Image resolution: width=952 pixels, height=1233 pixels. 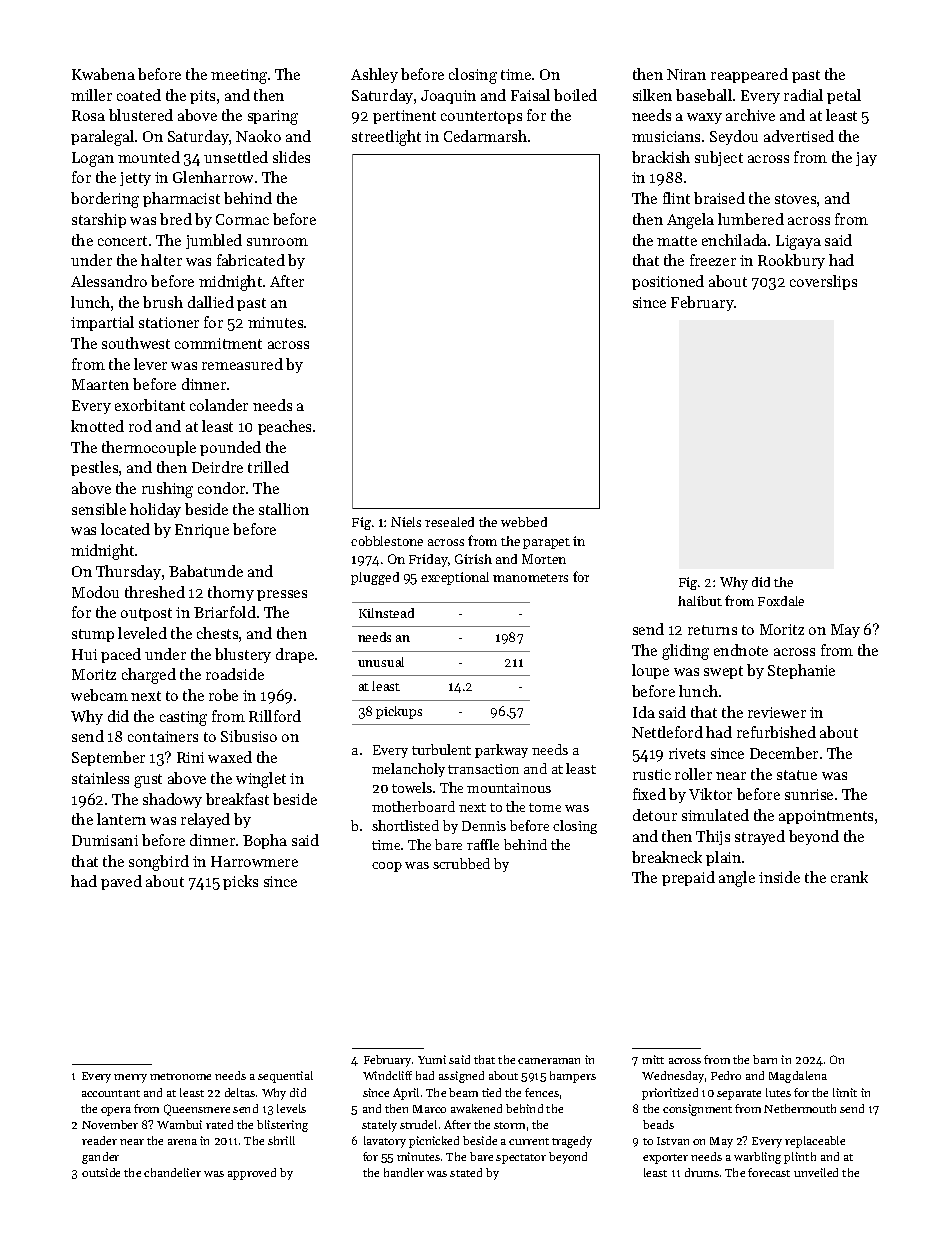 I want to click on positioned, so click(x=668, y=282).
